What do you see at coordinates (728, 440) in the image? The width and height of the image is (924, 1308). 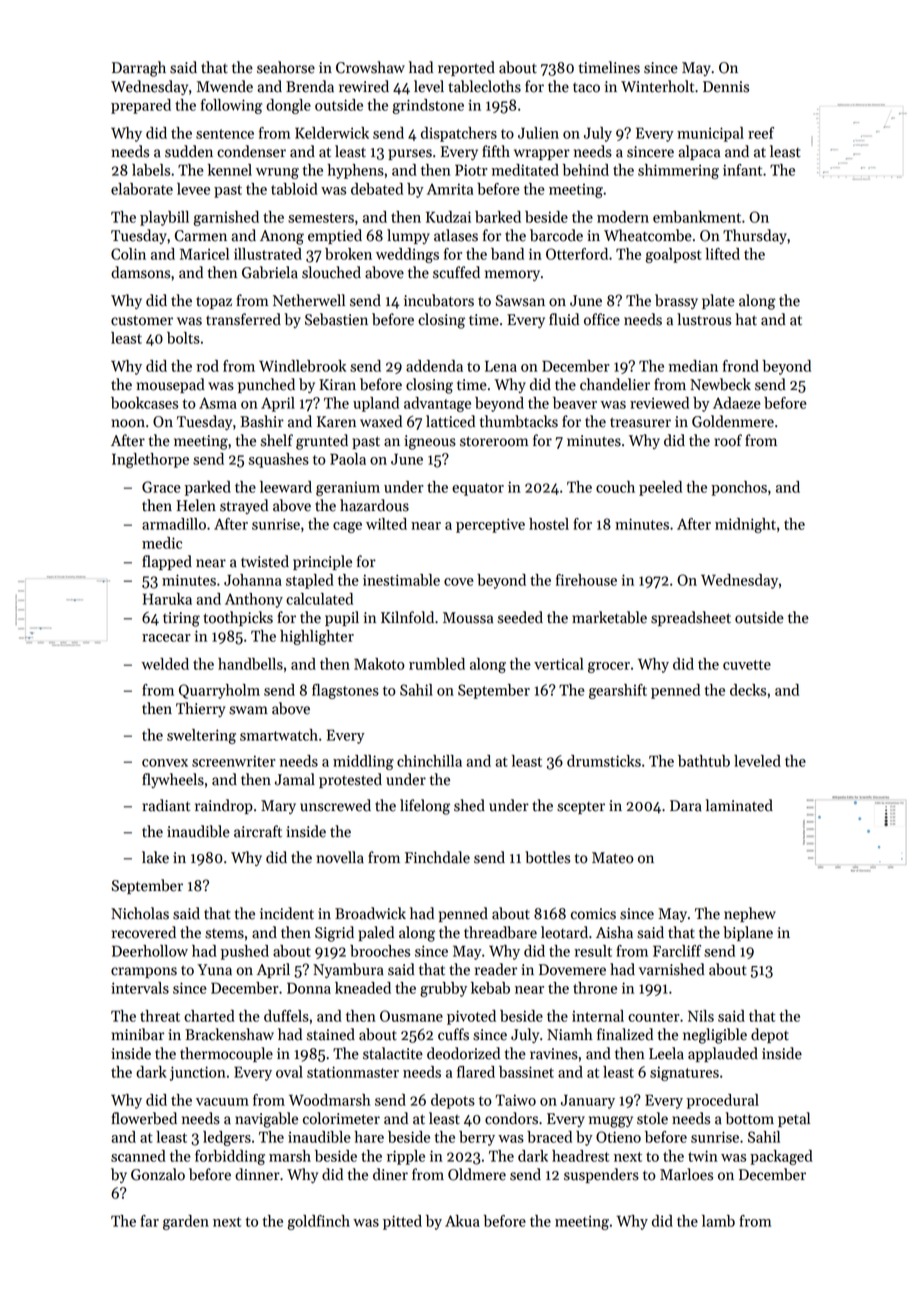 I see `roof` at bounding box center [728, 440].
